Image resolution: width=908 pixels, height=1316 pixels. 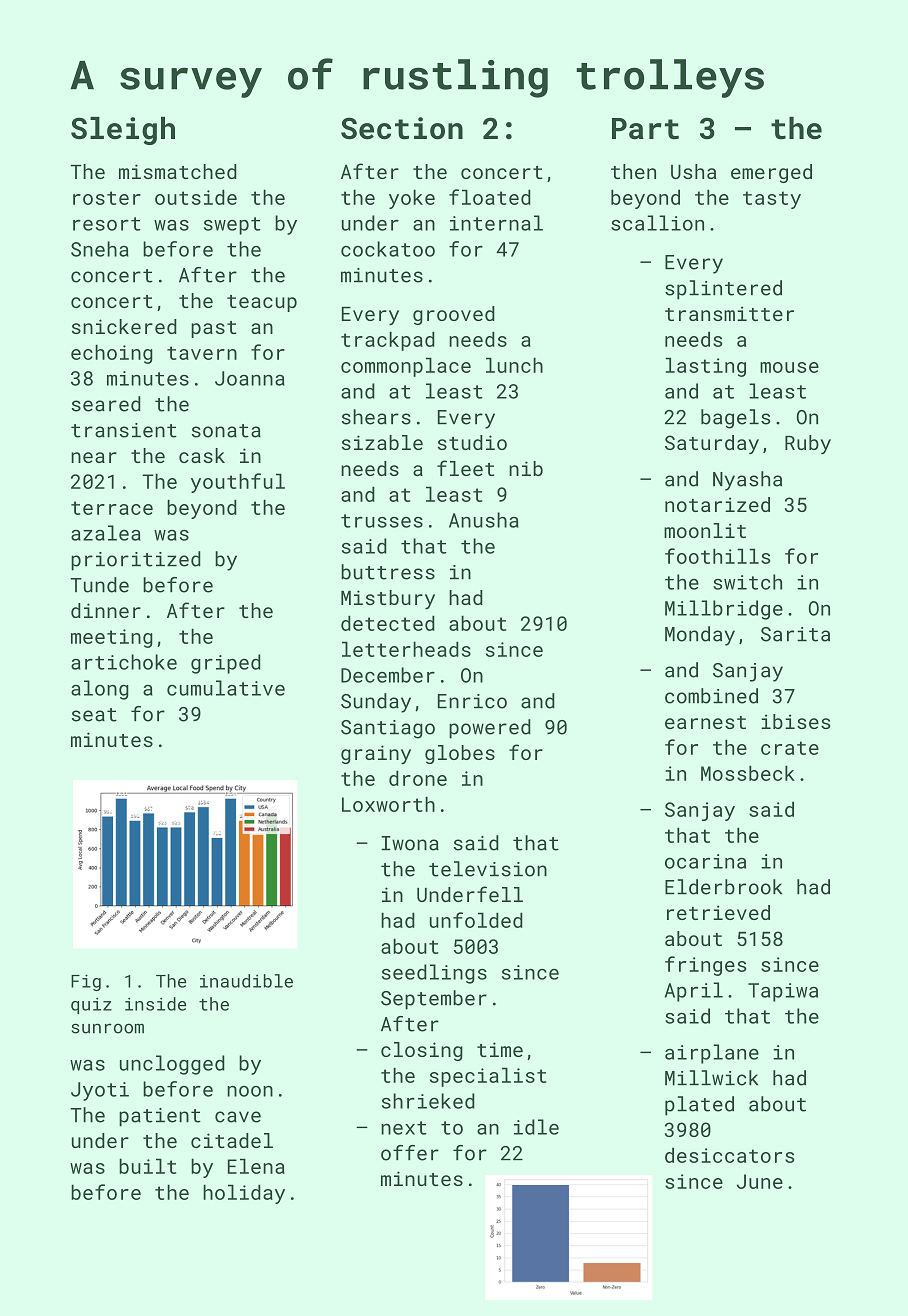 What do you see at coordinates (196, 197) in the screenshot?
I see `outside` at bounding box center [196, 197].
